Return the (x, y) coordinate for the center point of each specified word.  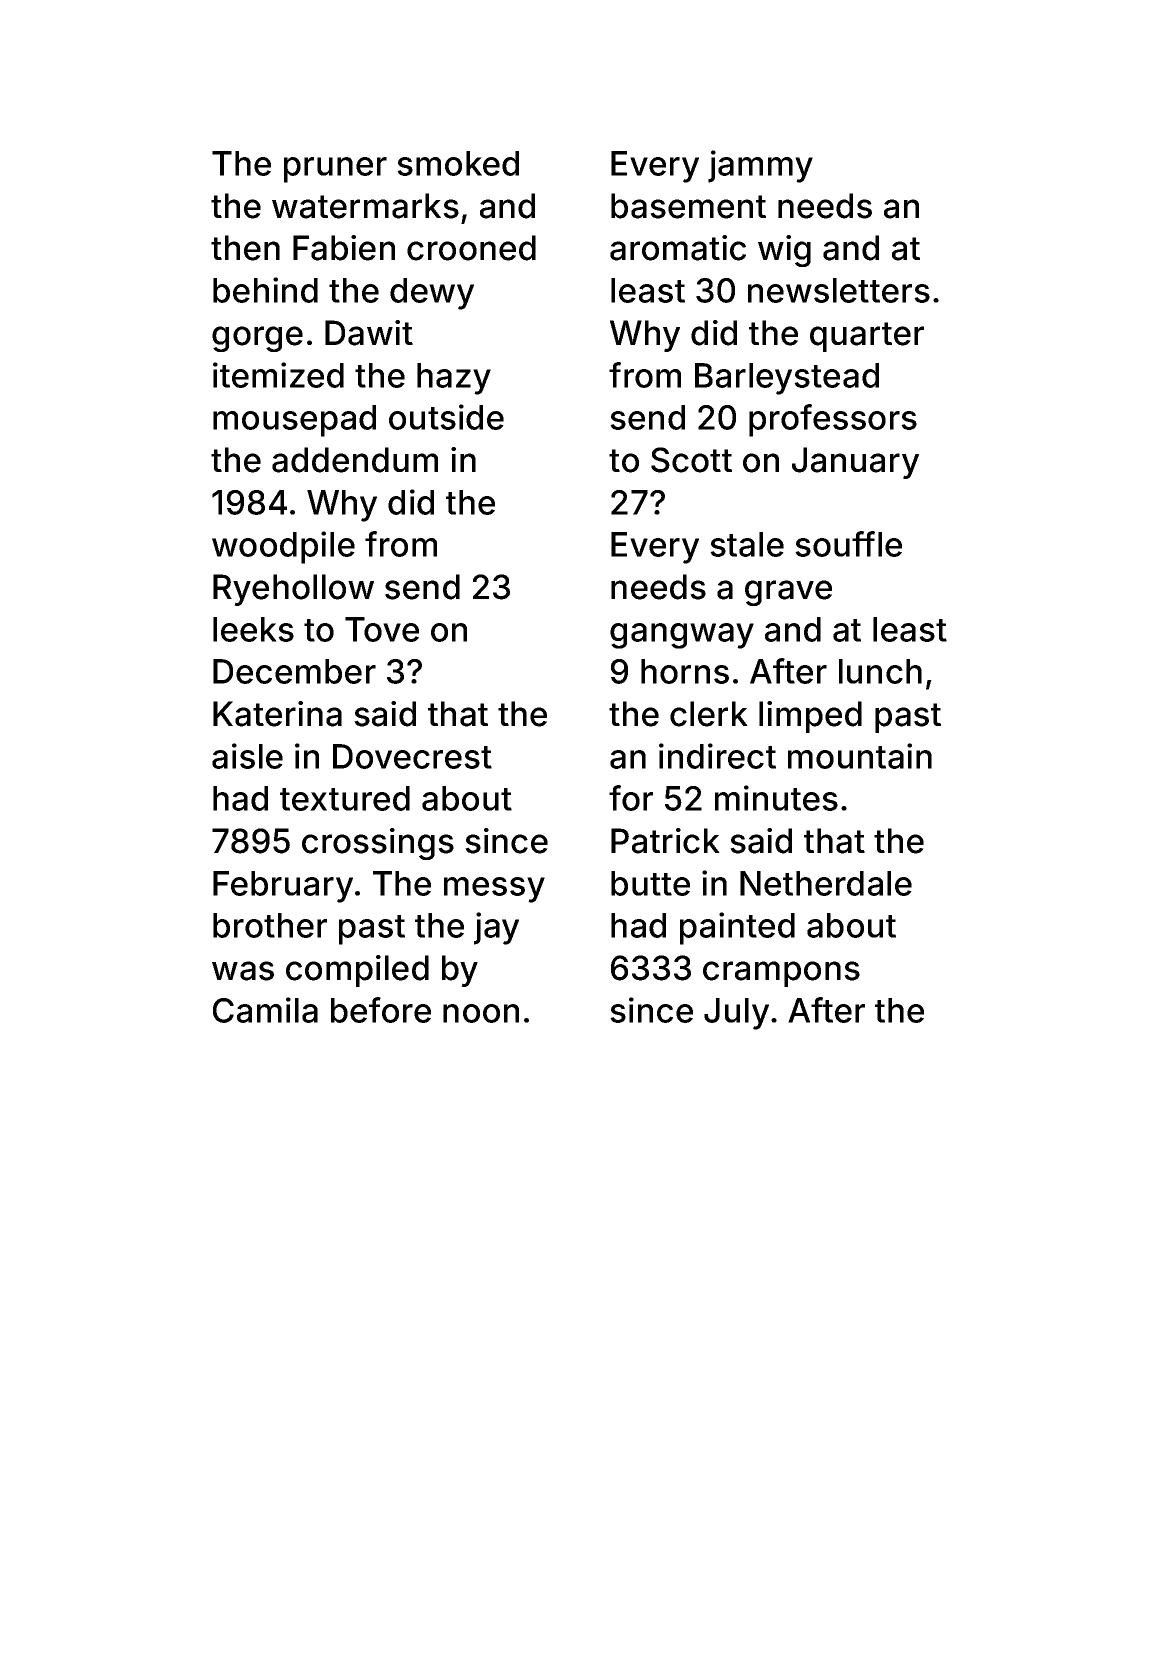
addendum (355, 460)
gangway (682, 636)
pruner (335, 170)
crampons (781, 974)
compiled (357, 971)
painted (737, 928)
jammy (760, 166)
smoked (458, 163)
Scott (691, 460)
